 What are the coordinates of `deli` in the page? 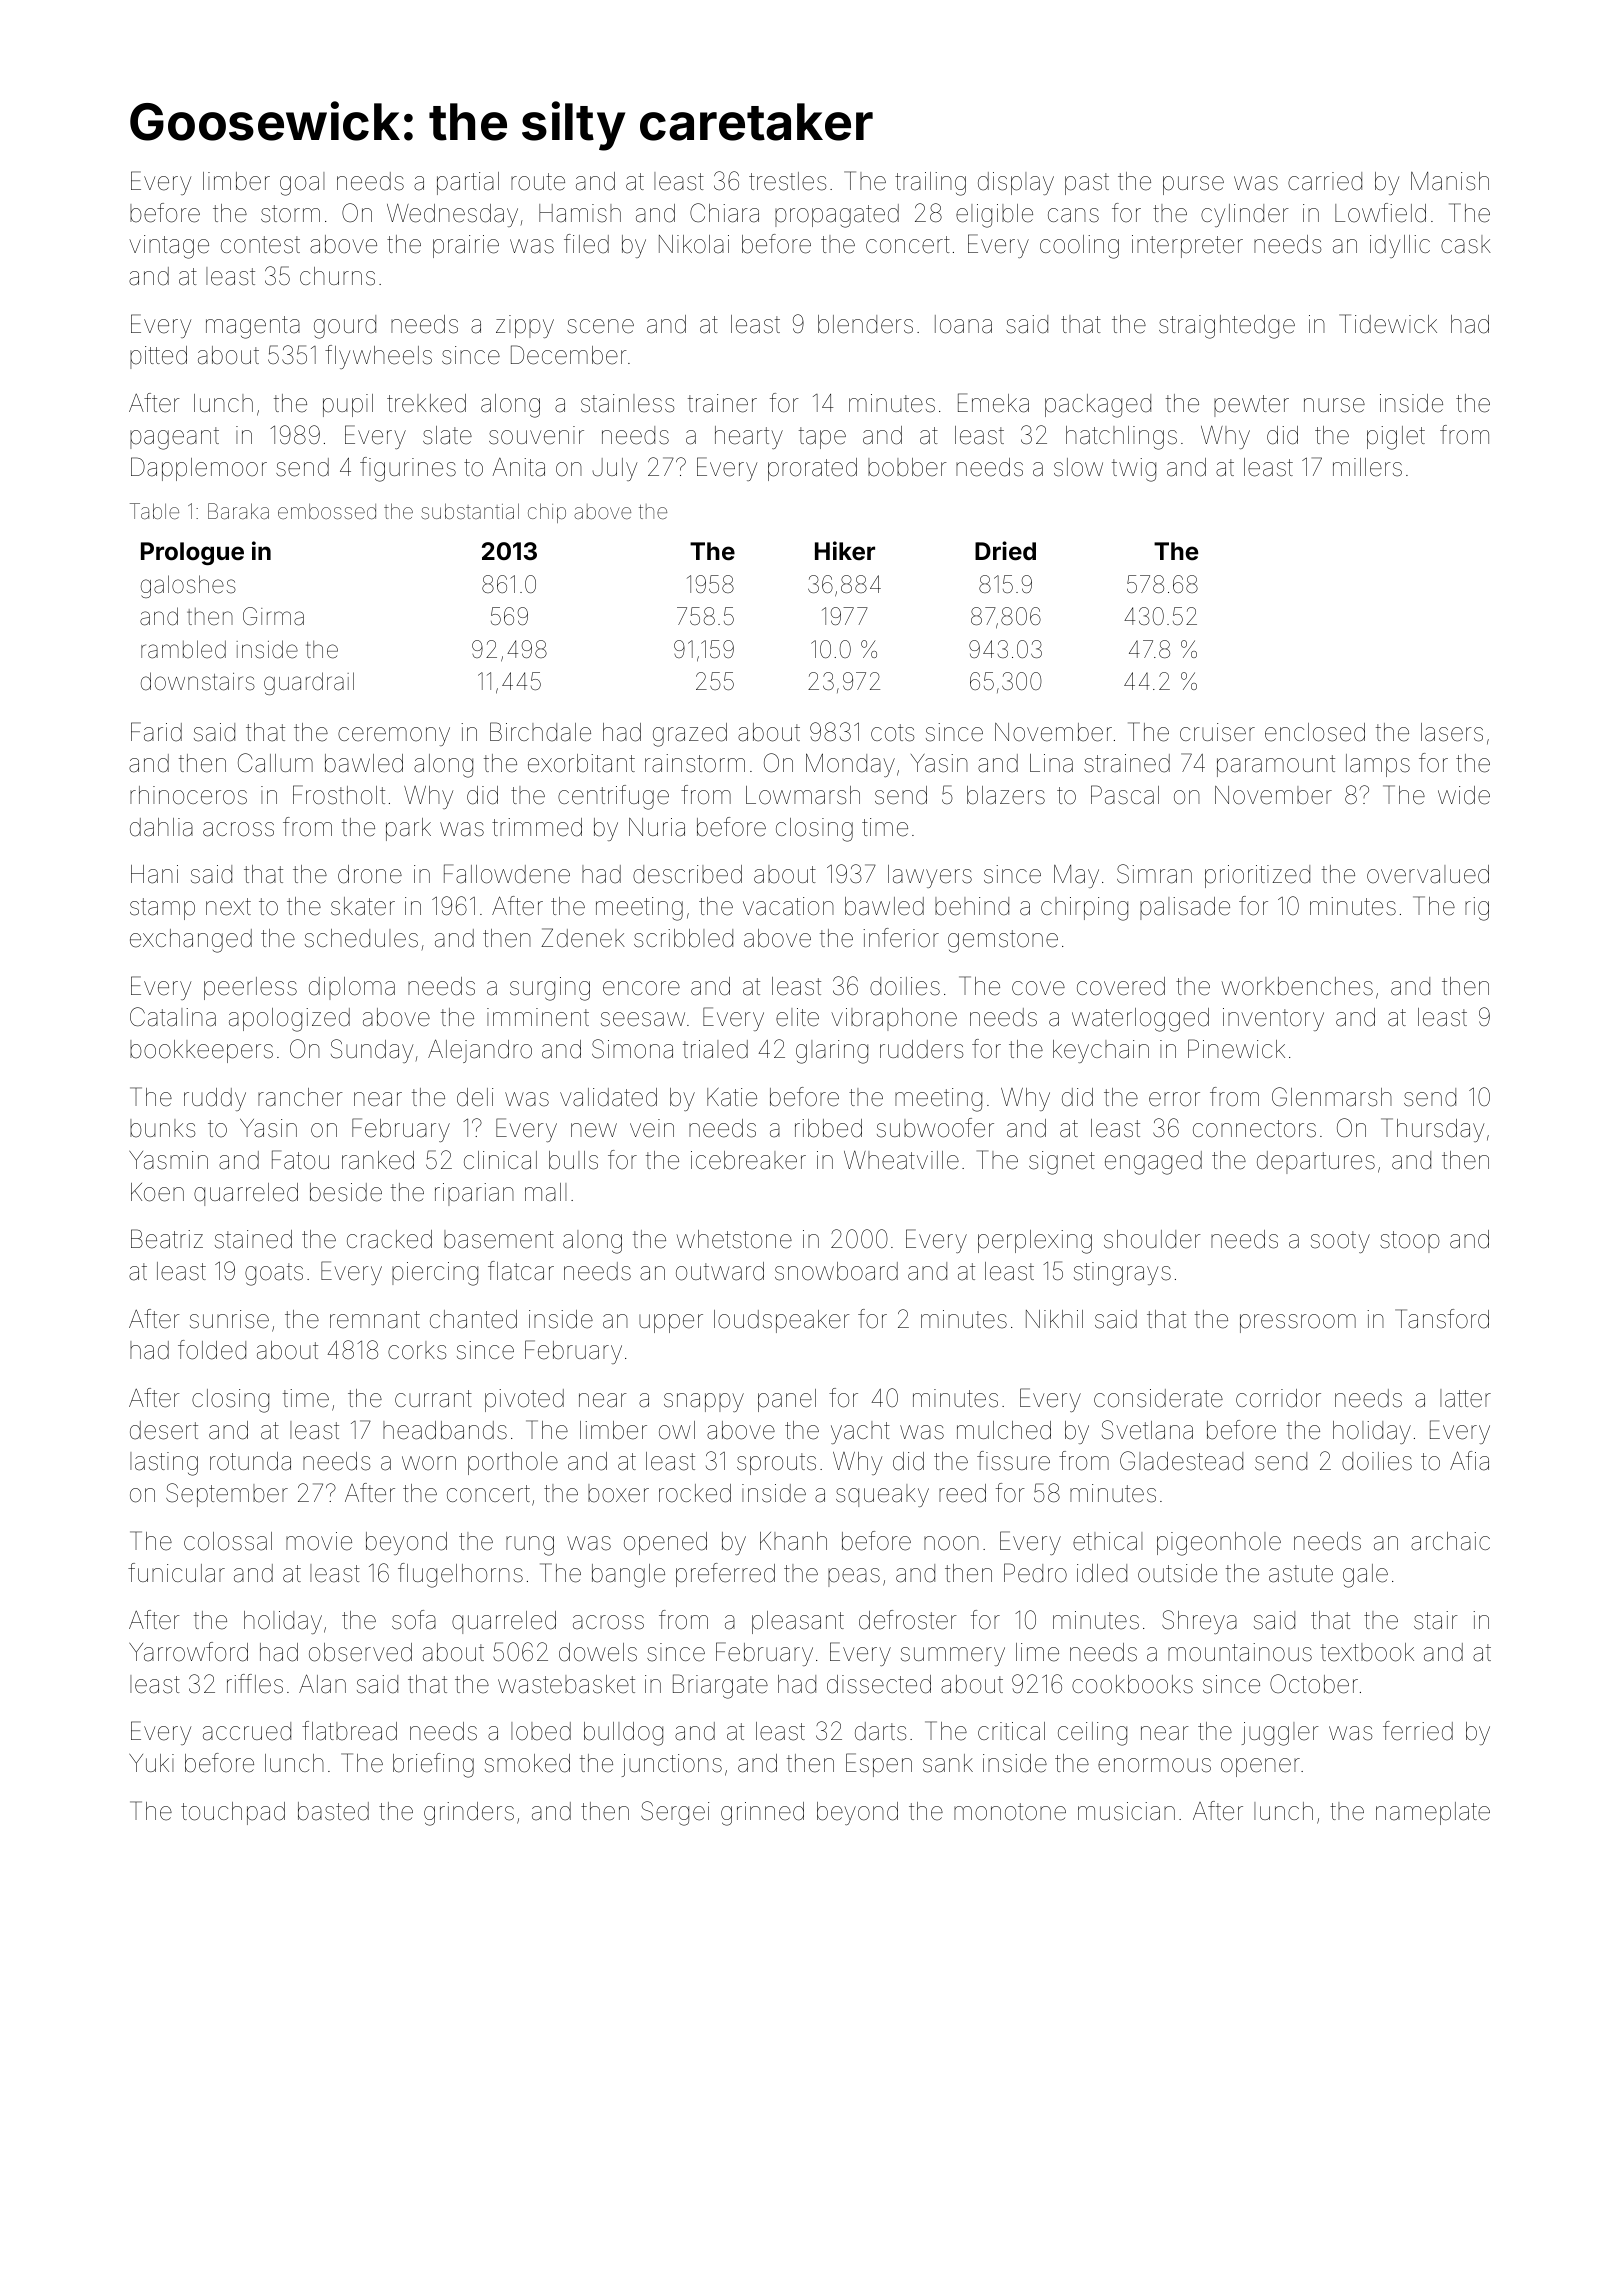 It's located at (475, 1097).
